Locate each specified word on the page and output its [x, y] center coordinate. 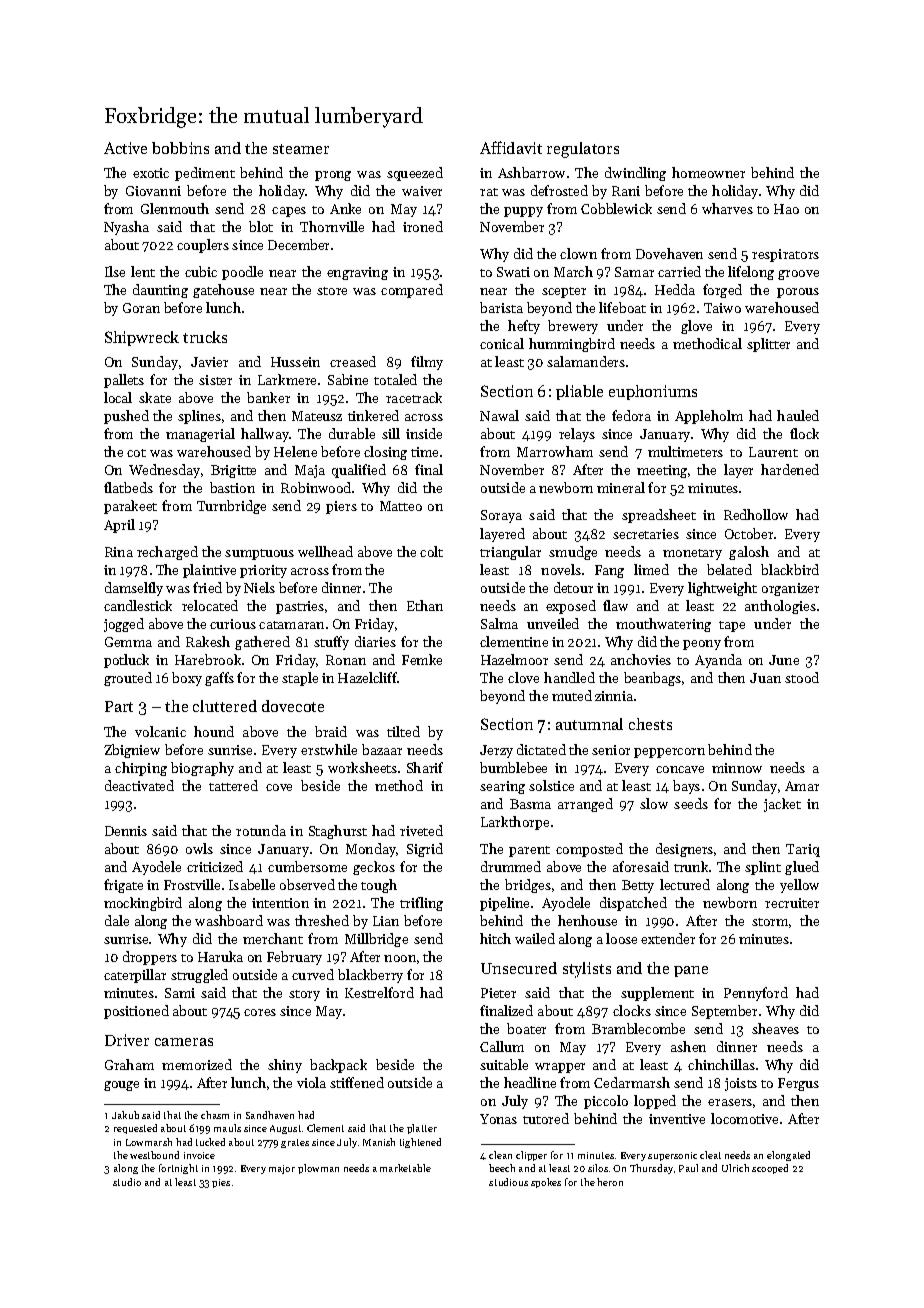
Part [119, 706]
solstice [551, 785]
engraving [357, 273]
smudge [573, 553]
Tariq [803, 850]
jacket [782, 805]
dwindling [635, 174]
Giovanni [153, 191]
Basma [530, 804]
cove [279, 787]
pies [221, 1183]
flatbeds [128, 487]
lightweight [722, 589]
